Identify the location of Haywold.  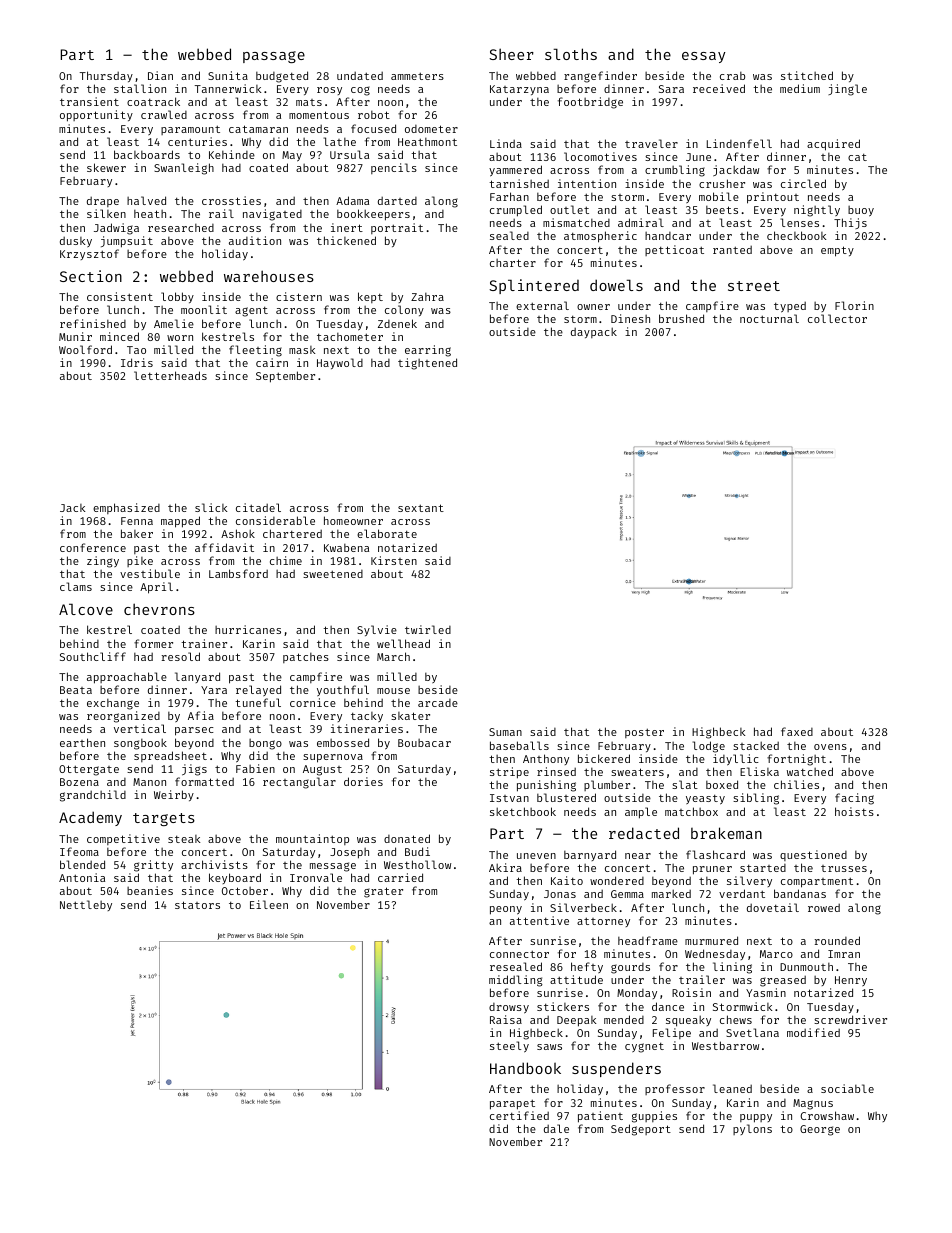
(340, 363).
